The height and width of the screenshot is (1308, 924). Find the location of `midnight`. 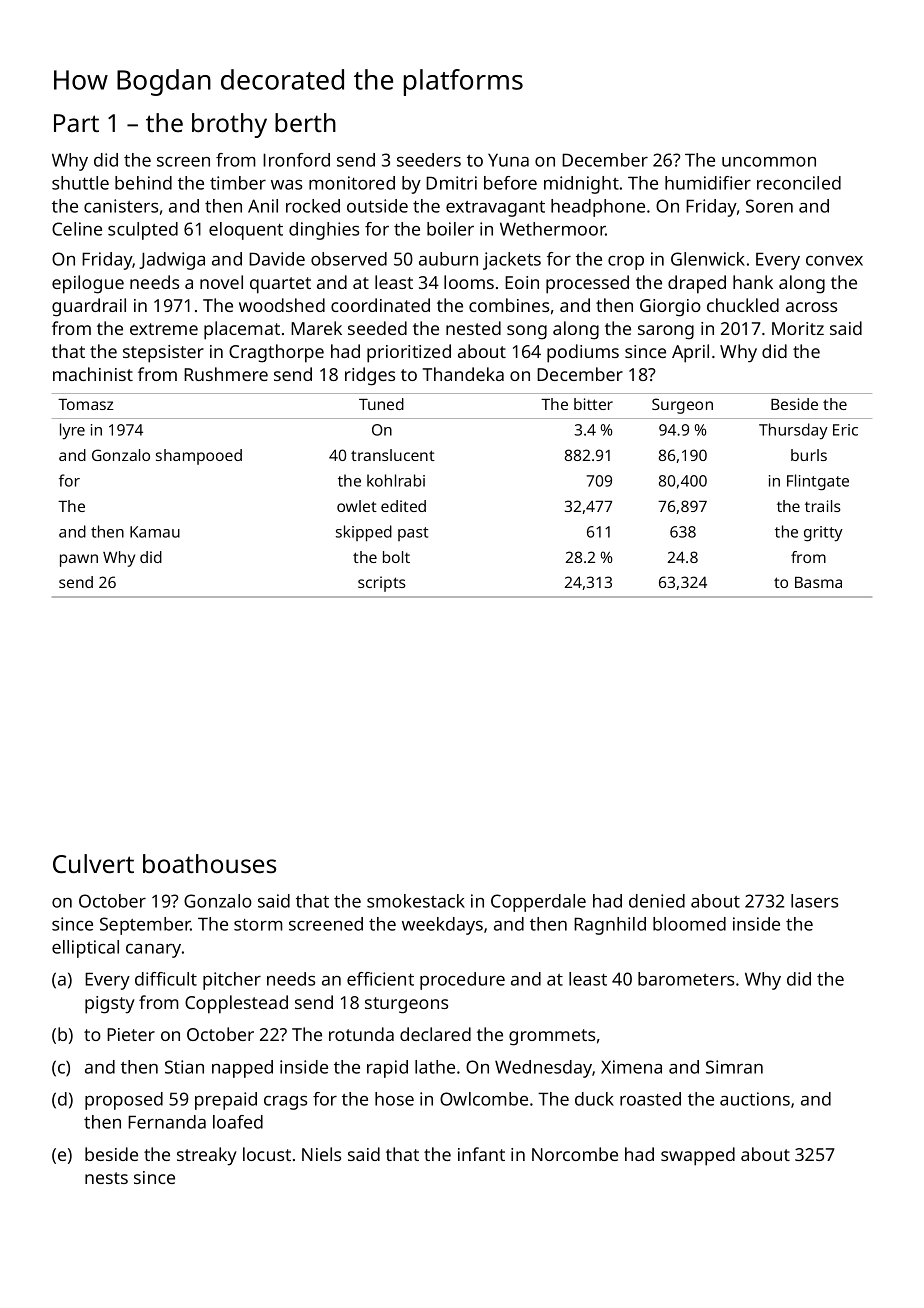

midnight is located at coordinates (581, 185).
